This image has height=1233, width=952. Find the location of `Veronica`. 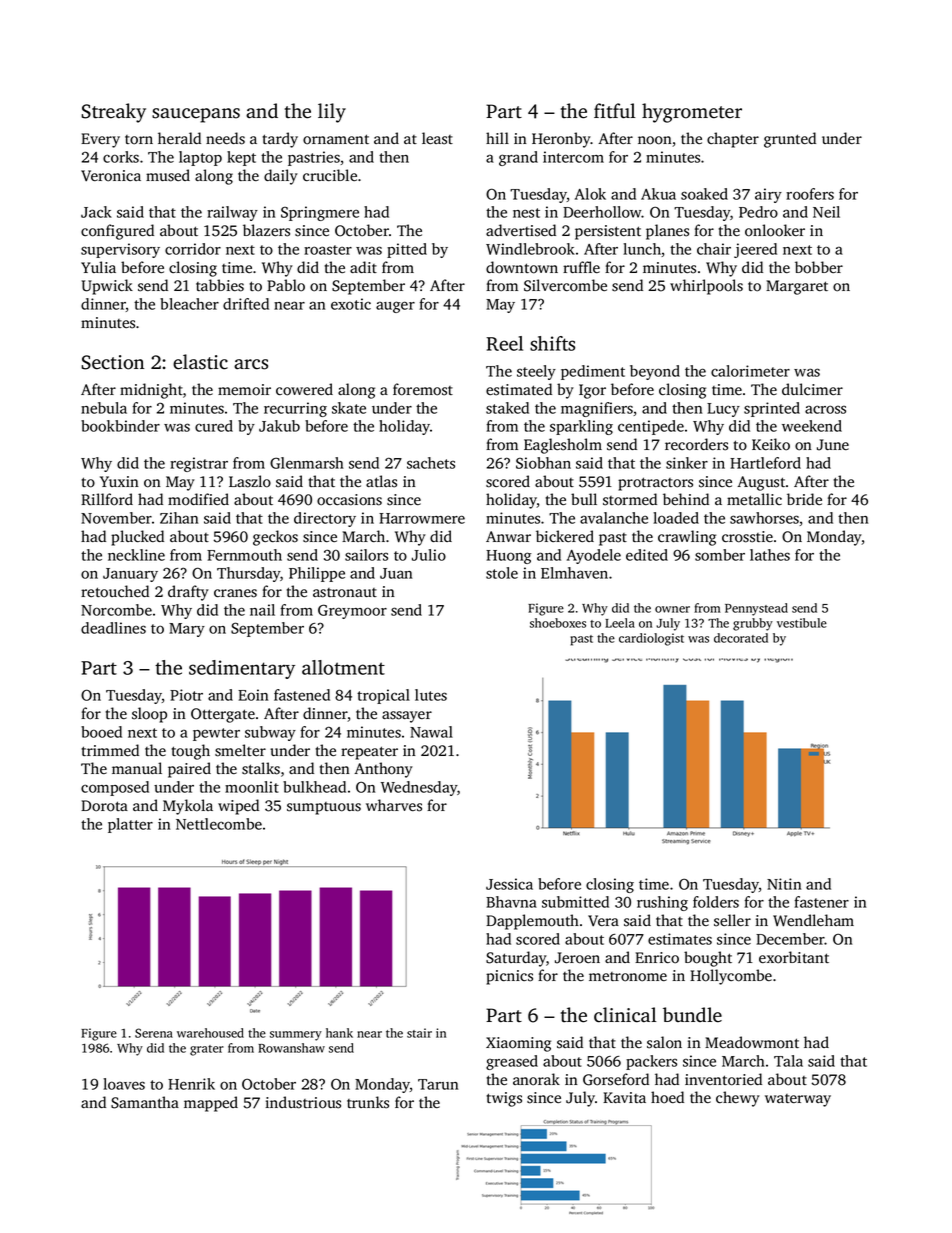

Veronica is located at coordinates (111, 176).
